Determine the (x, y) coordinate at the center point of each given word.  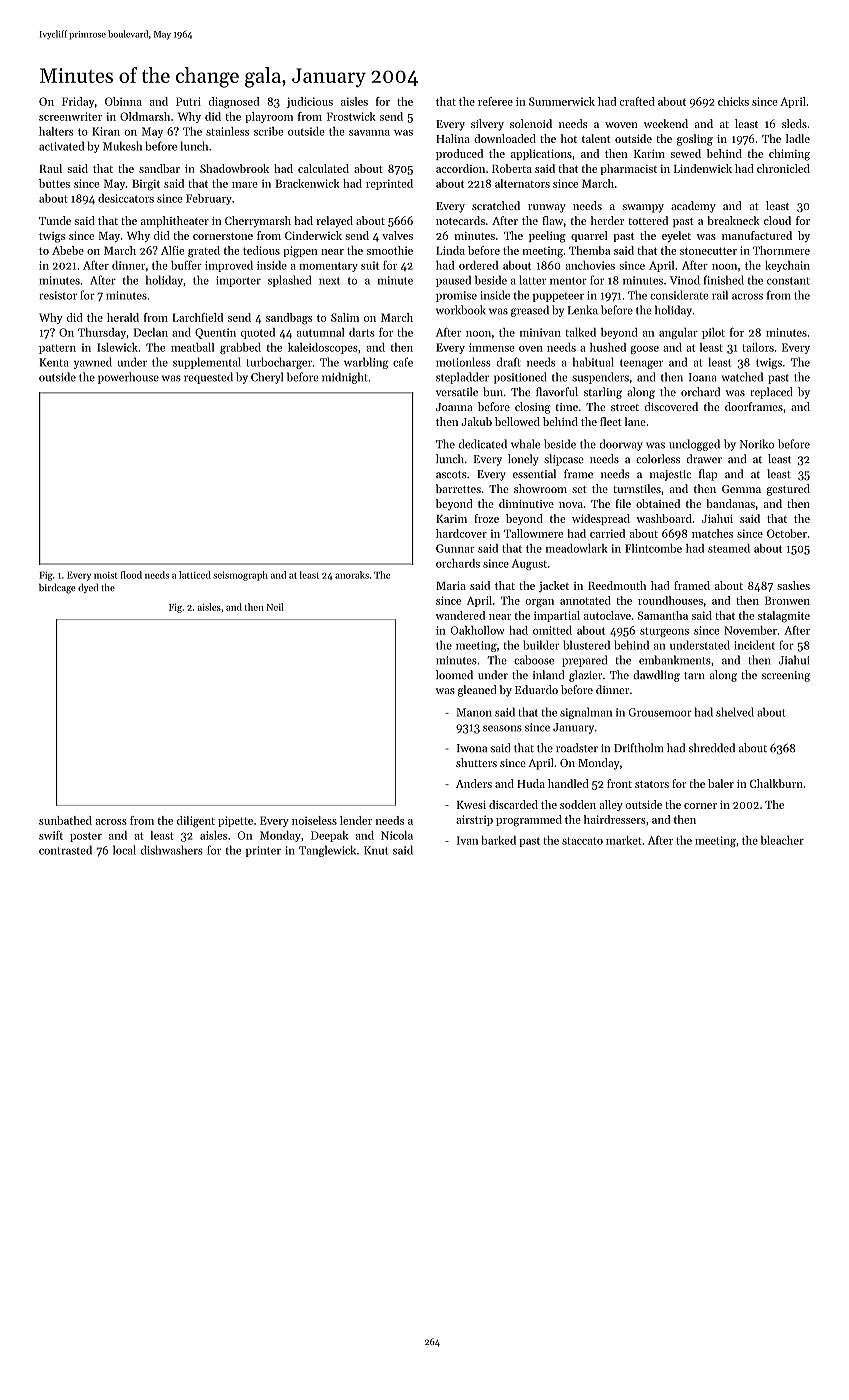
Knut (376, 850)
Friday (78, 102)
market (624, 840)
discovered (671, 406)
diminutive (526, 503)
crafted (637, 101)
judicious (310, 102)
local (124, 850)
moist (106, 575)
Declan (151, 332)
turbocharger (279, 363)
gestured (788, 490)
